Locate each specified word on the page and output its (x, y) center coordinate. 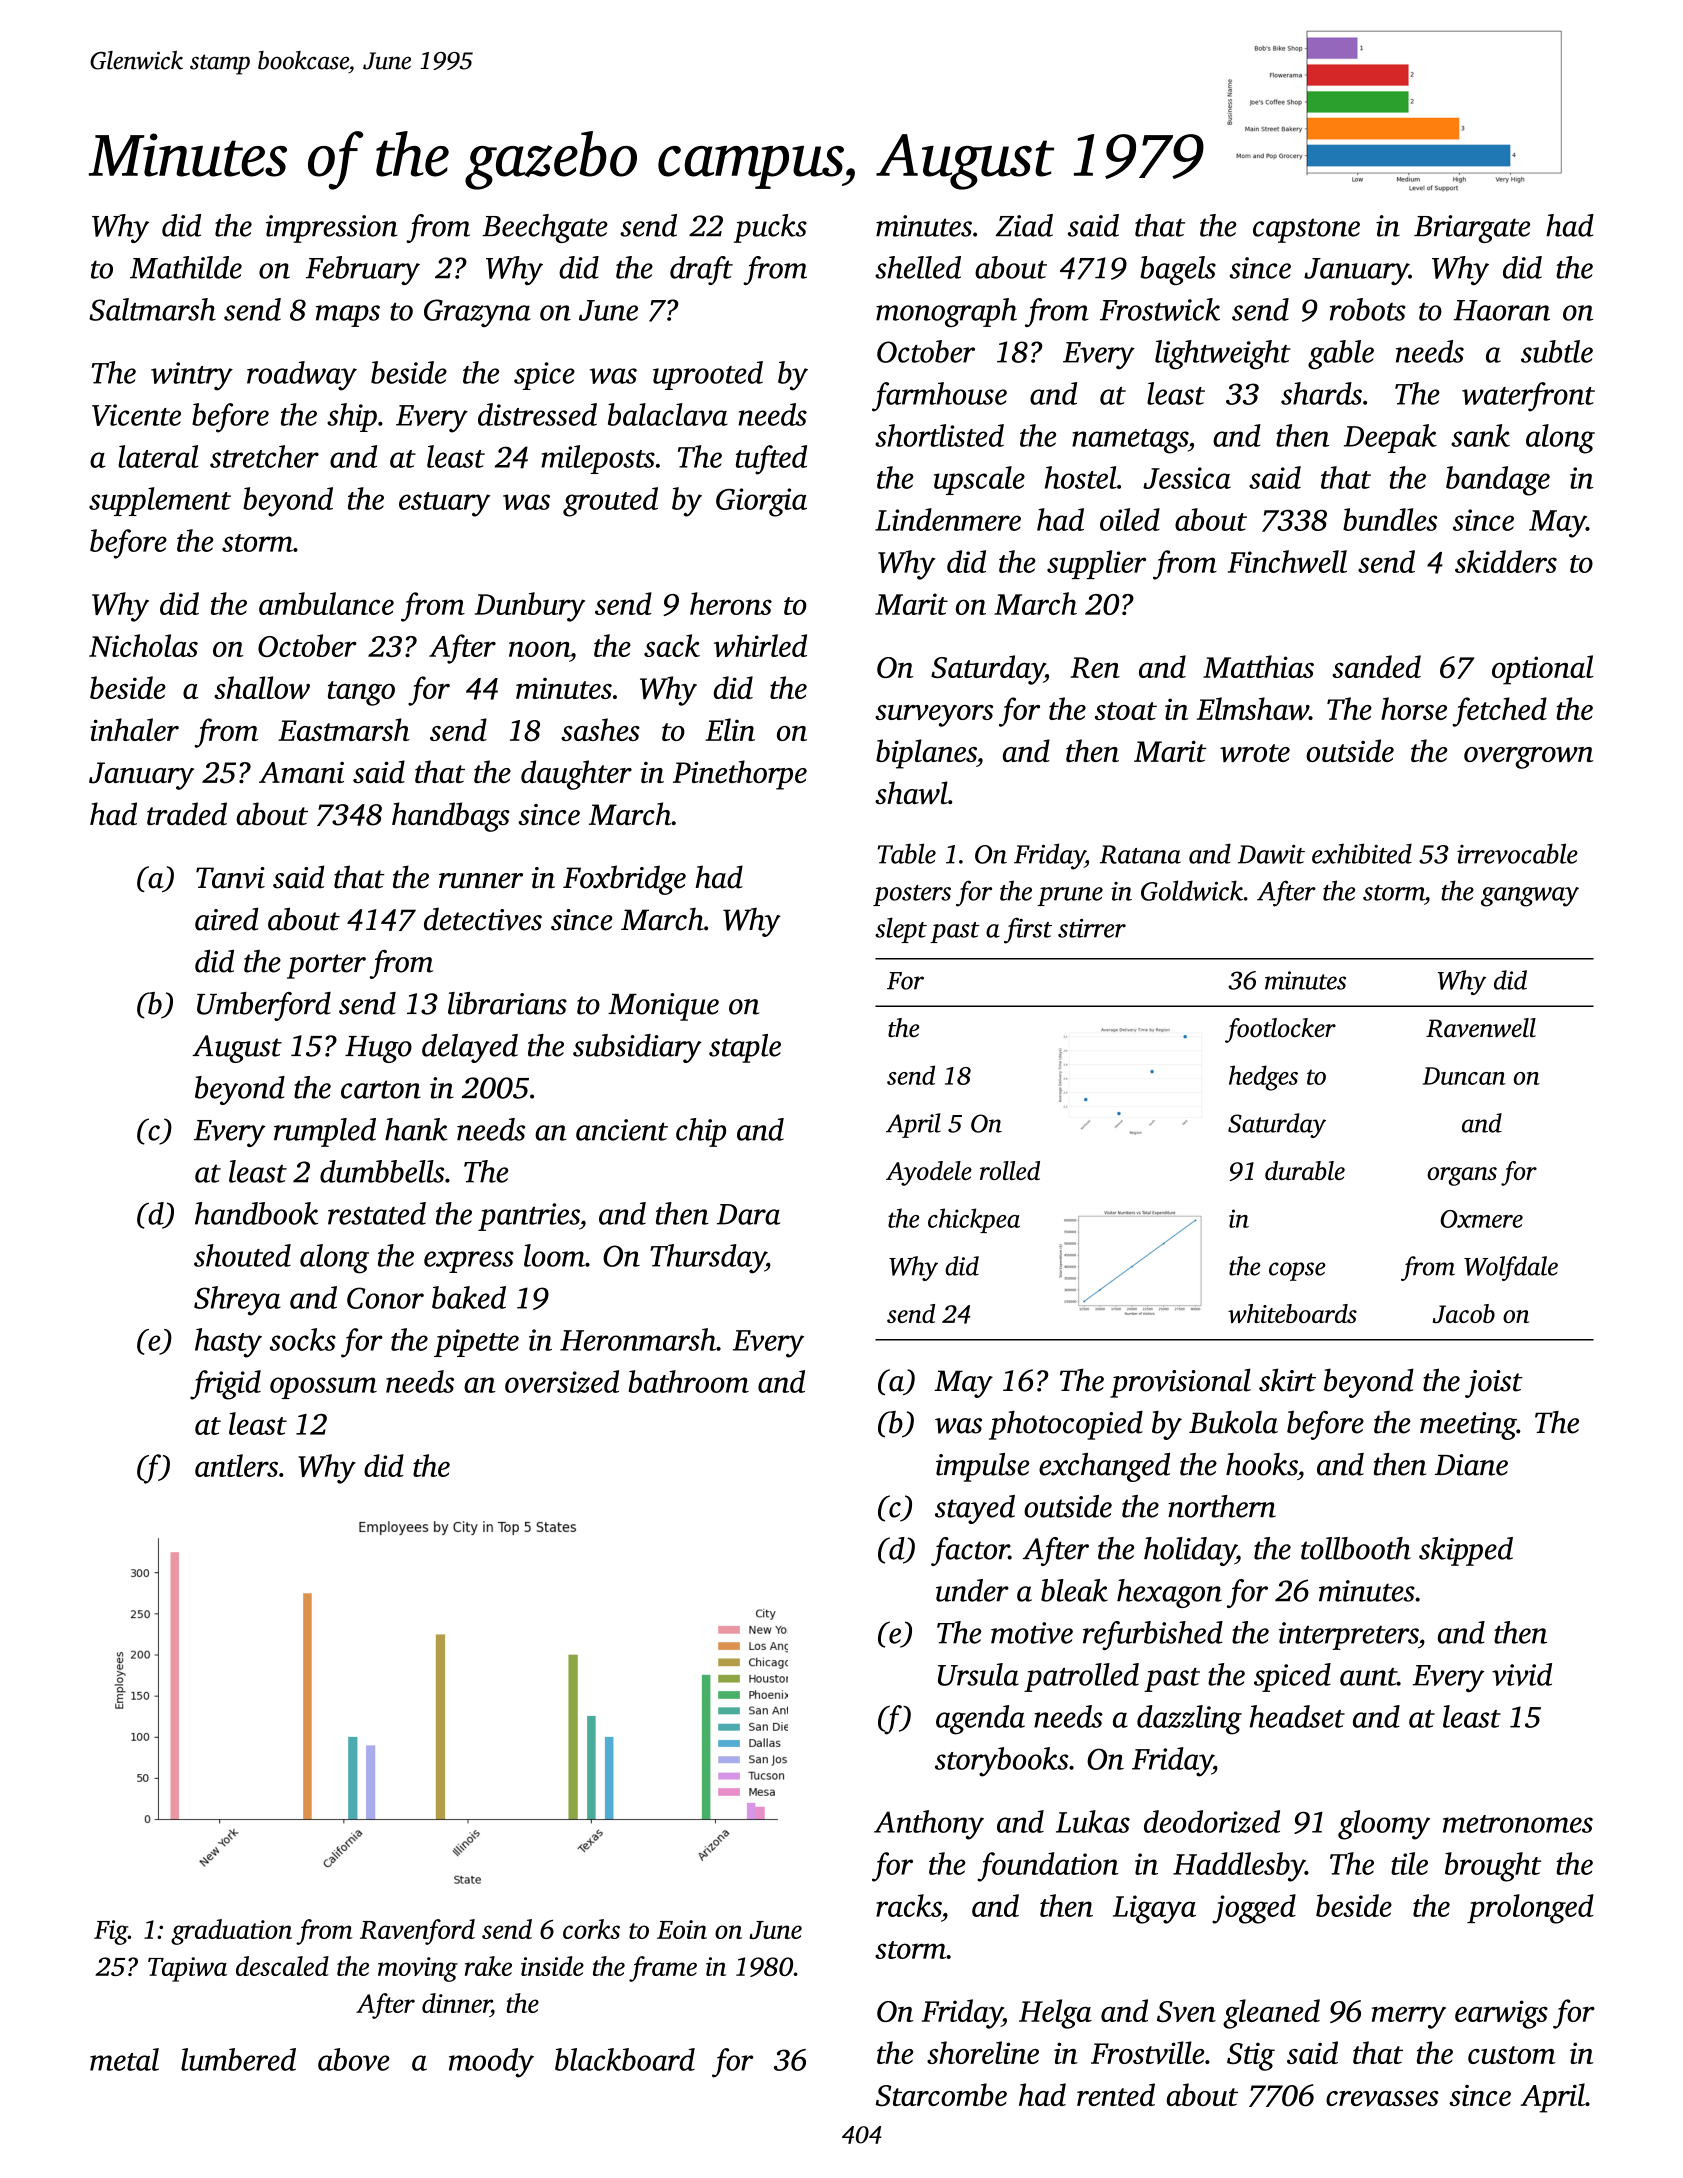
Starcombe (941, 2095)
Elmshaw (1253, 708)
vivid (1522, 1674)
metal (124, 2059)
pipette (476, 1343)
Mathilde (186, 267)
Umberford (264, 1006)
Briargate (1472, 229)
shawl (911, 792)
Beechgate (545, 228)
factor (970, 1551)
